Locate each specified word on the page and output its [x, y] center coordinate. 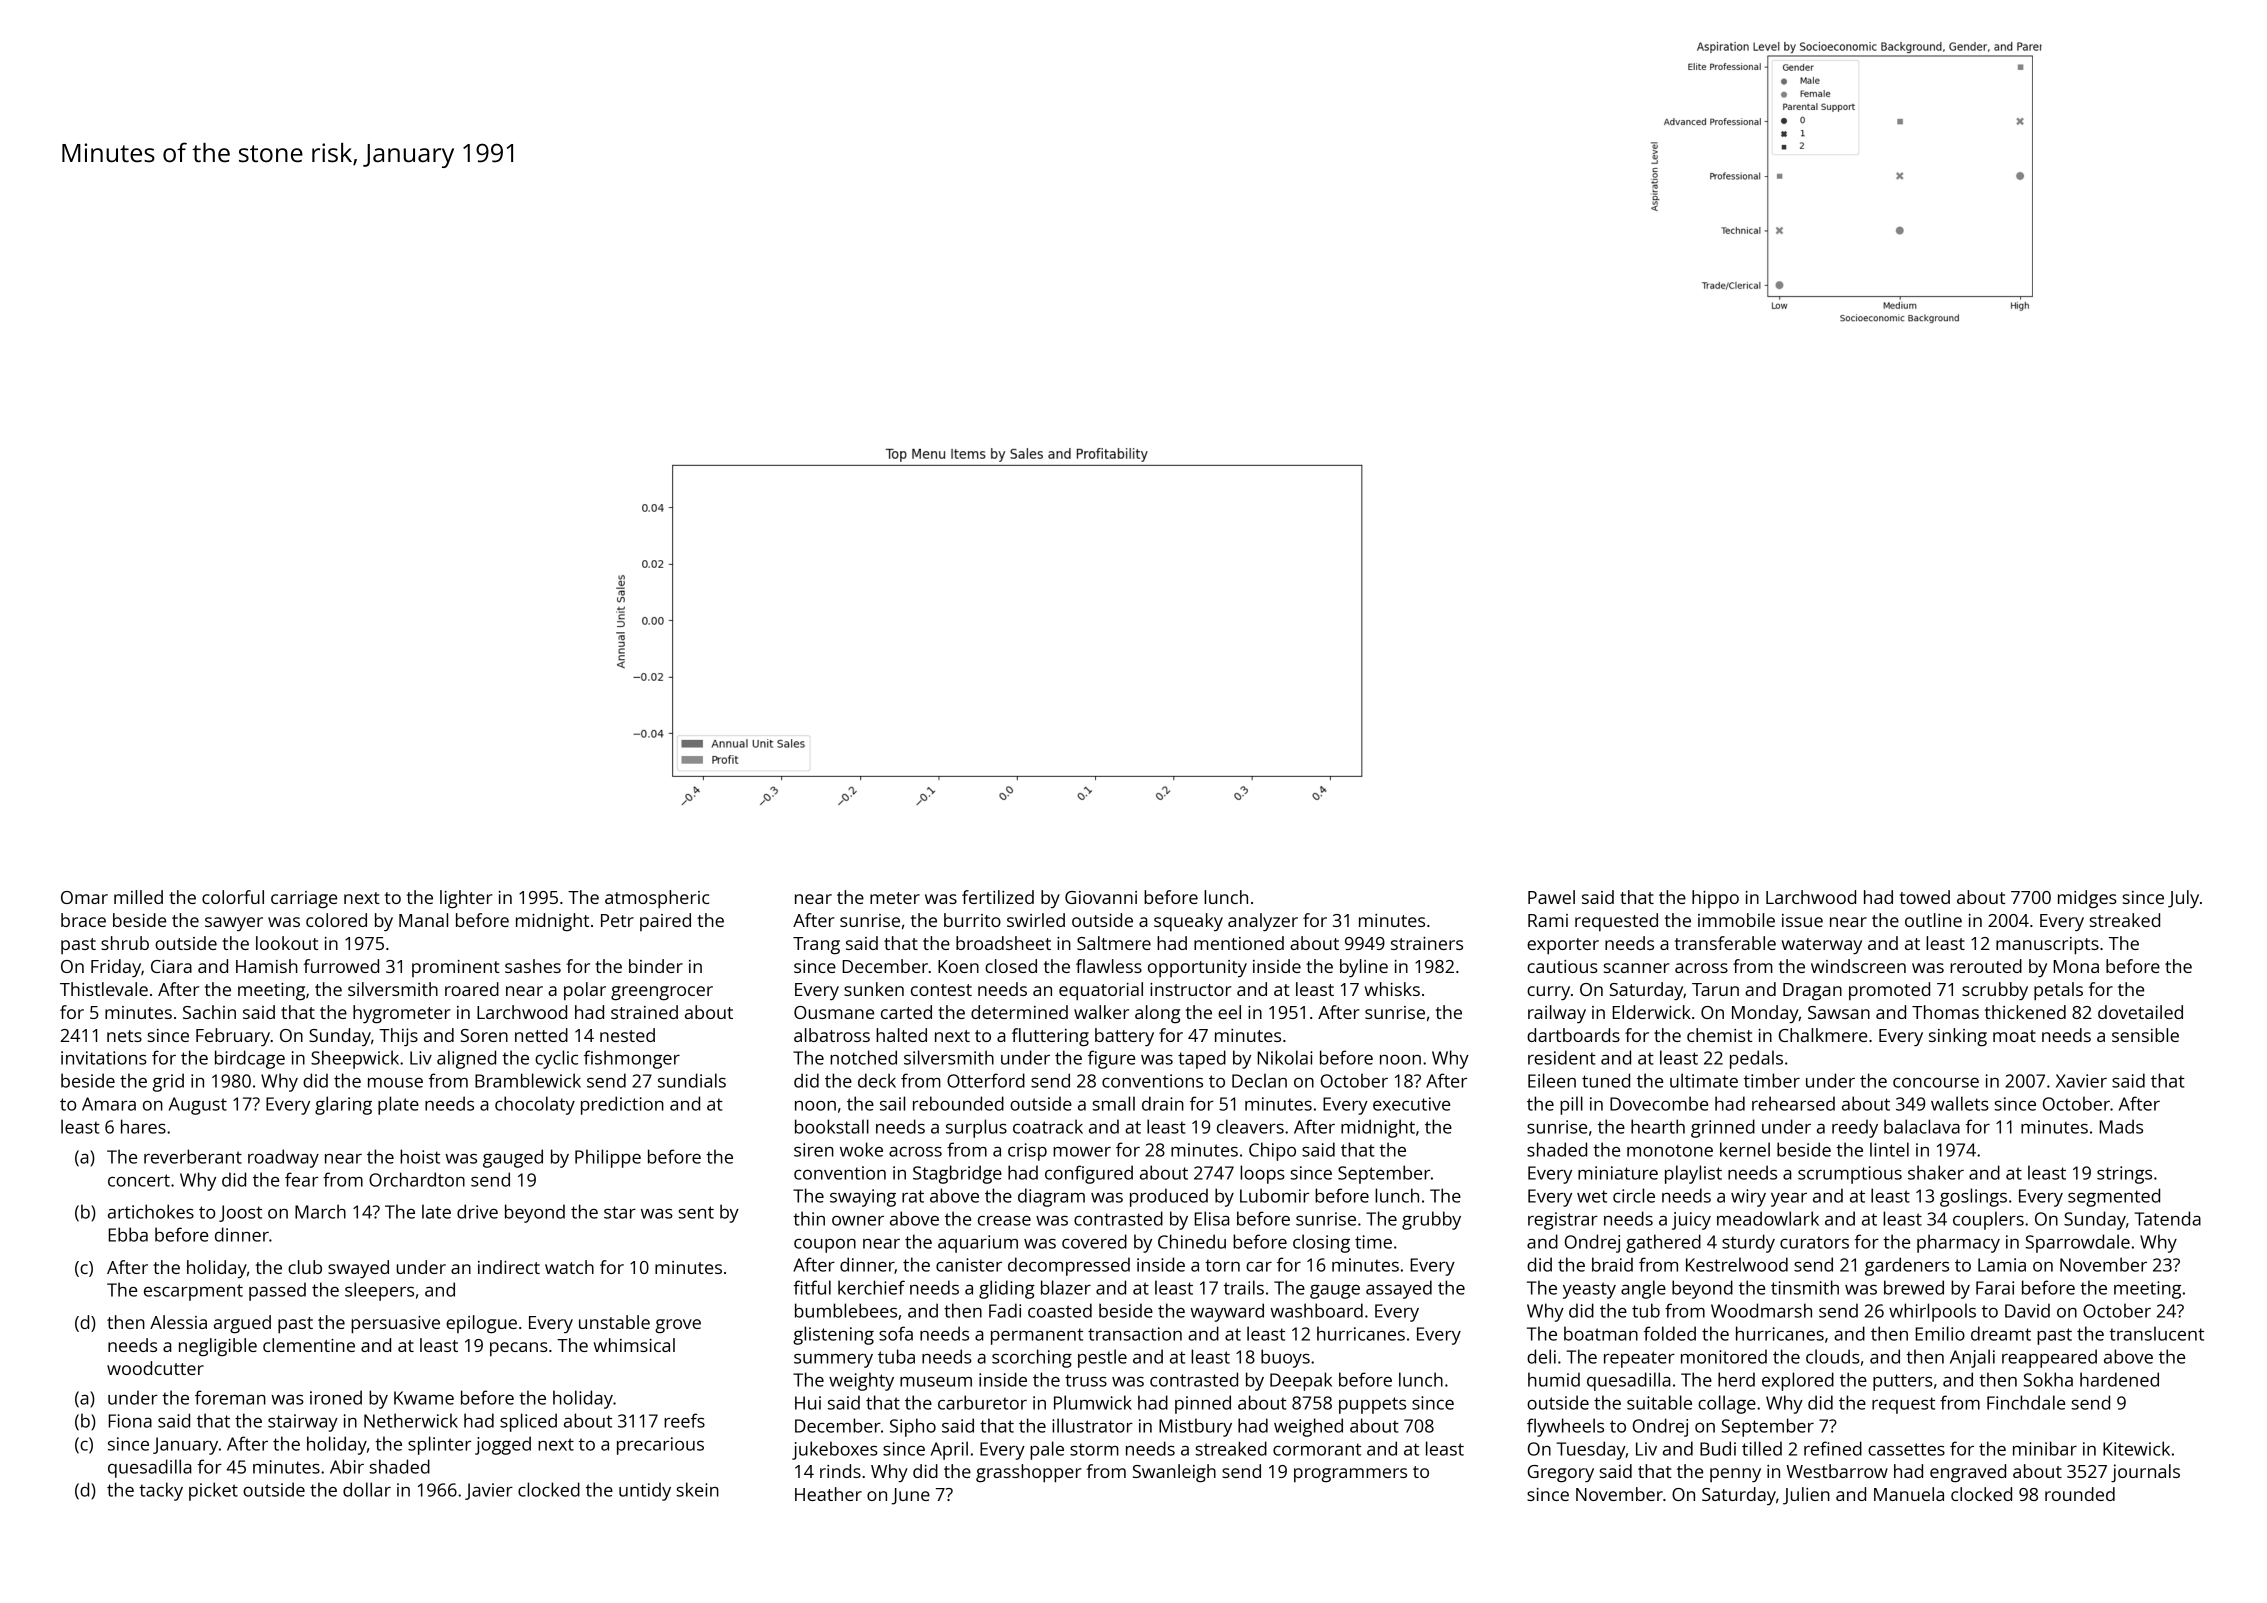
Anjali [1972, 1358]
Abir [347, 1466]
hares [143, 1126]
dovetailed [2140, 1012]
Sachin [209, 1012]
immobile [1736, 920]
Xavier [2081, 1081]
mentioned [1239, 943]
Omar [84, 897]
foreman [230, 1397]
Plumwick [1093, 1402]
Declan [1259, 1080]
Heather [828, 1494]
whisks [1392, 989]
